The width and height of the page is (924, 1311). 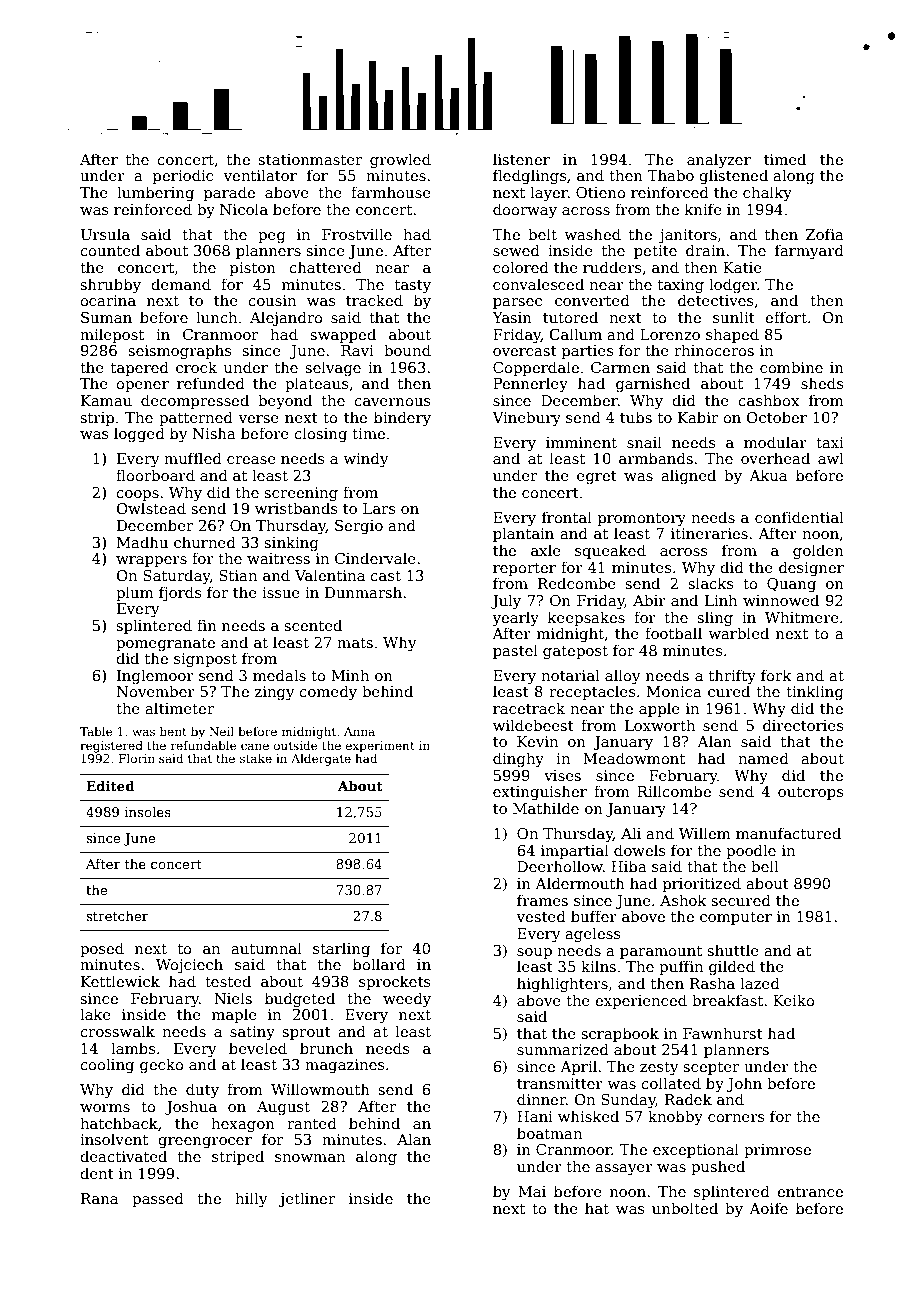 I want to click on farmyard, so click(x=809, y=251).
